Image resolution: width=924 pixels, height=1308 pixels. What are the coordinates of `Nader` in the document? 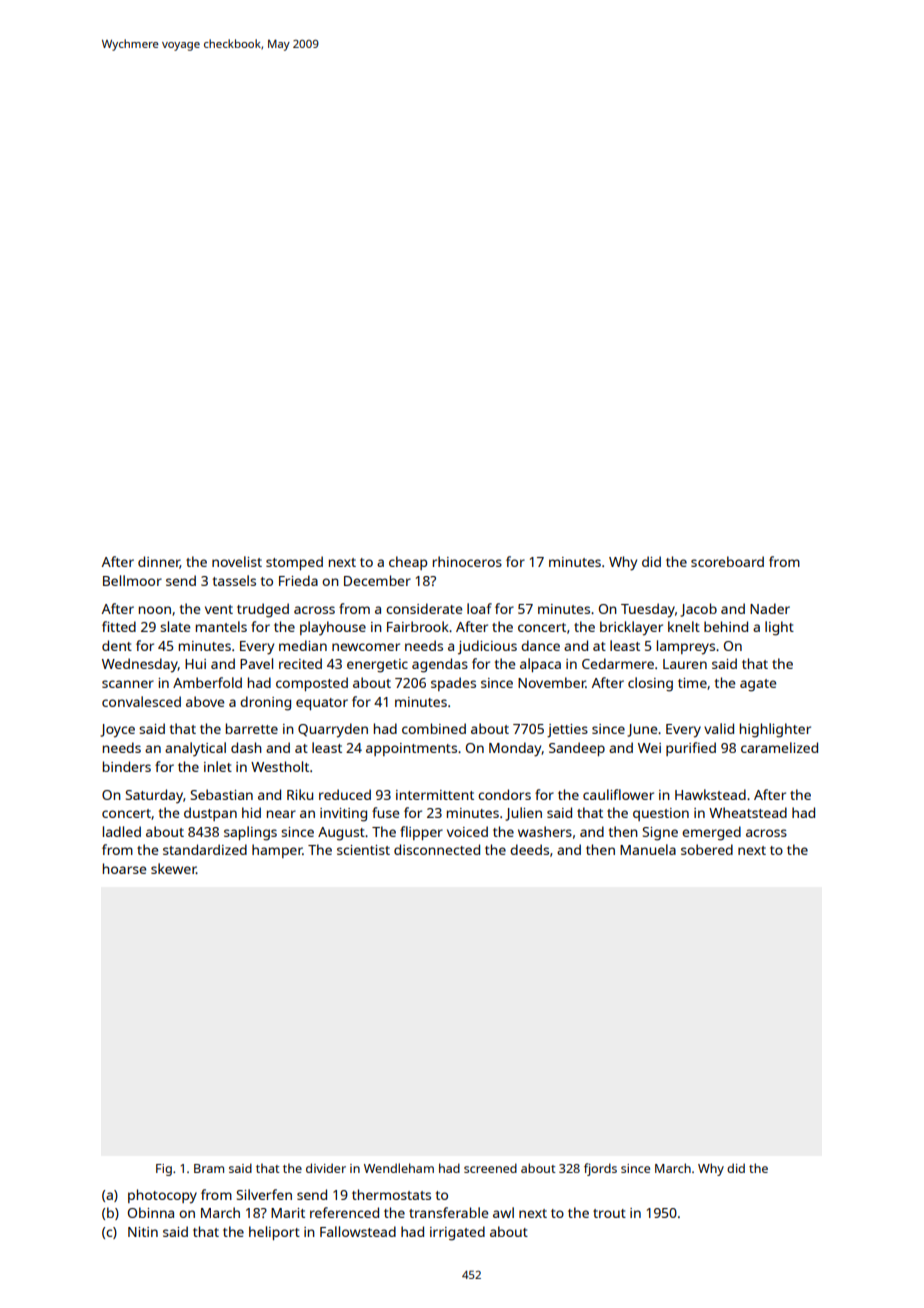 It's located at (770, 608).
